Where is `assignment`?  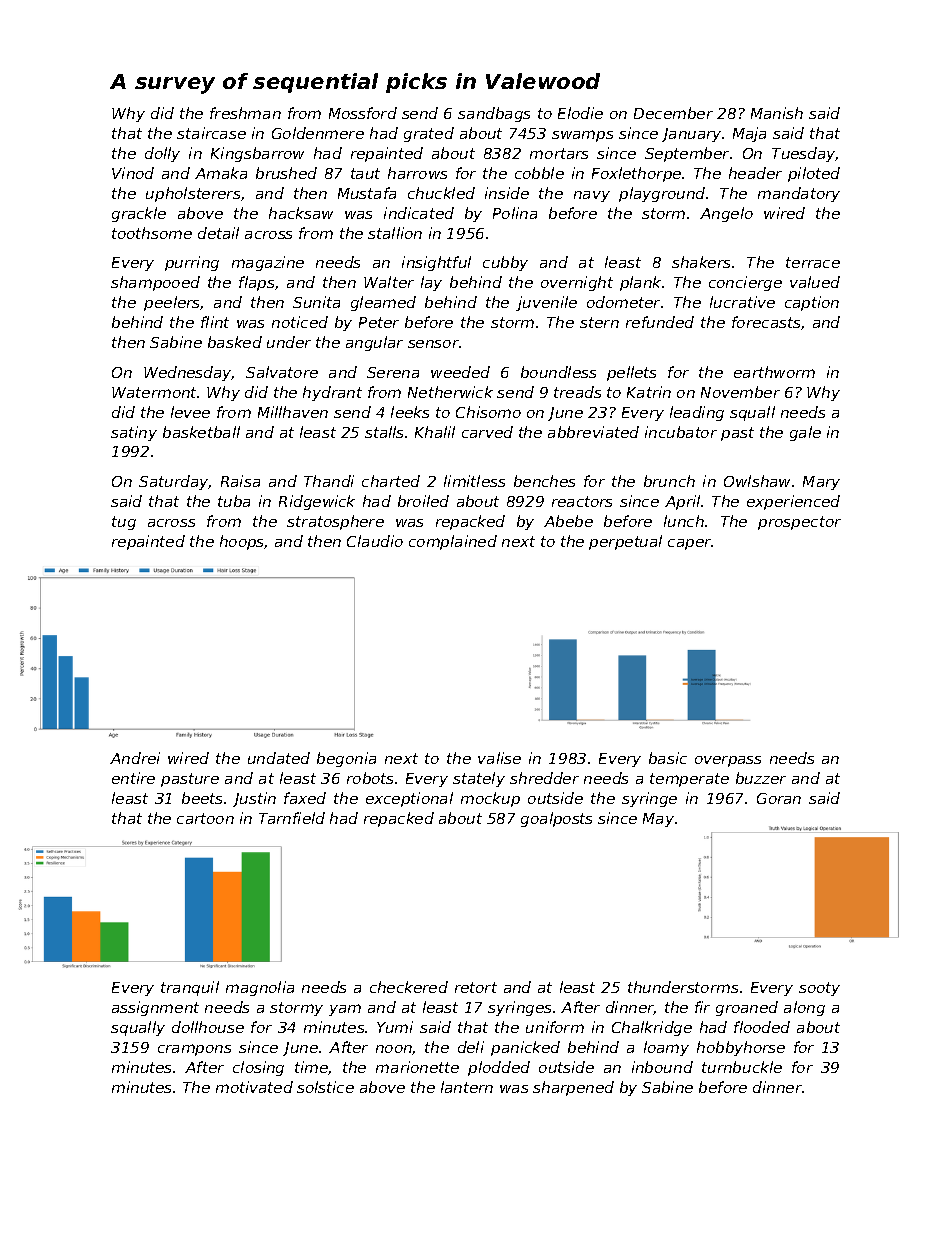 assignment is located at coordinates (155, 1008).
